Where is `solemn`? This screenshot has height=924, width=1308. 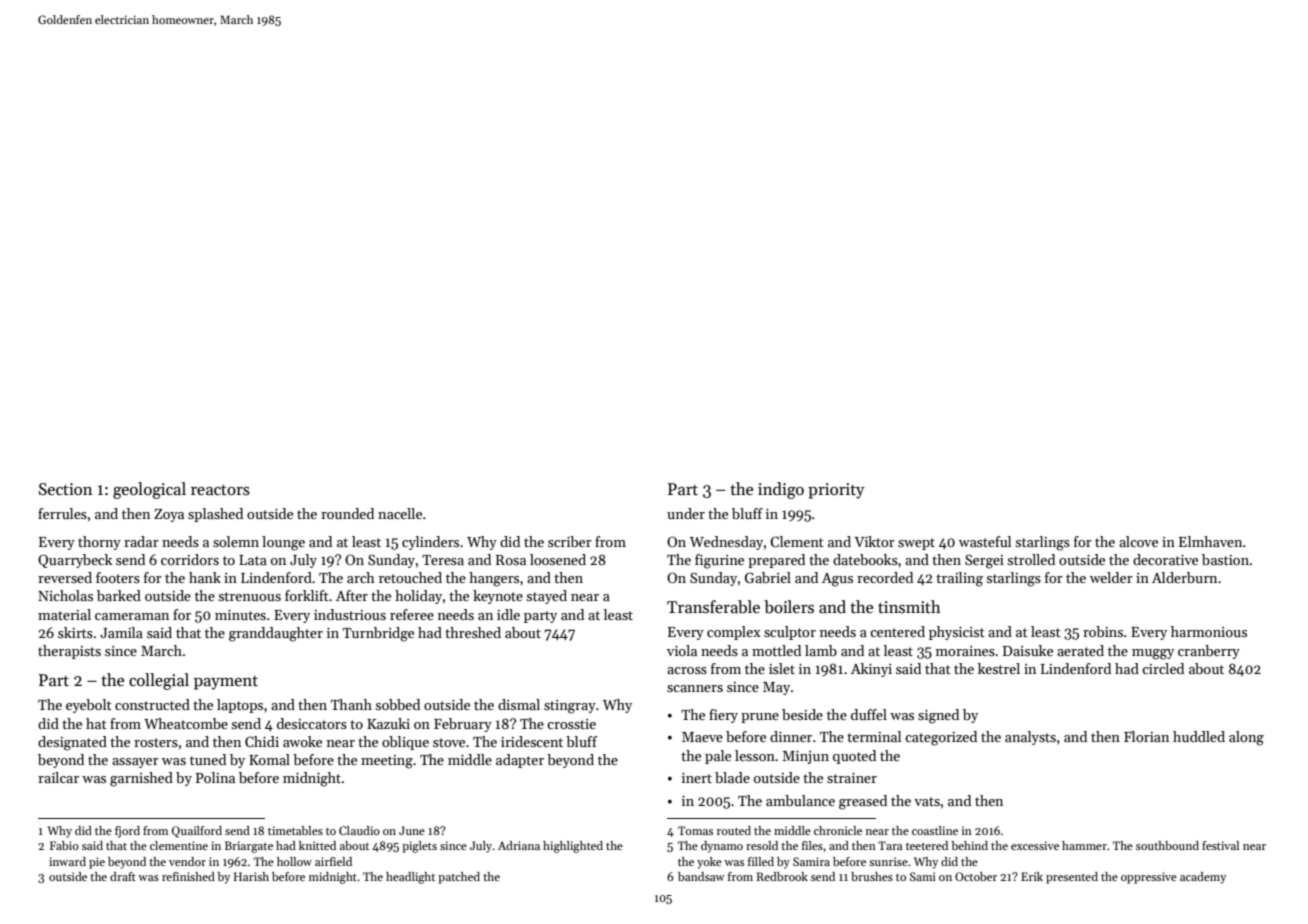 solemn is located at coordinates (236, 541).
